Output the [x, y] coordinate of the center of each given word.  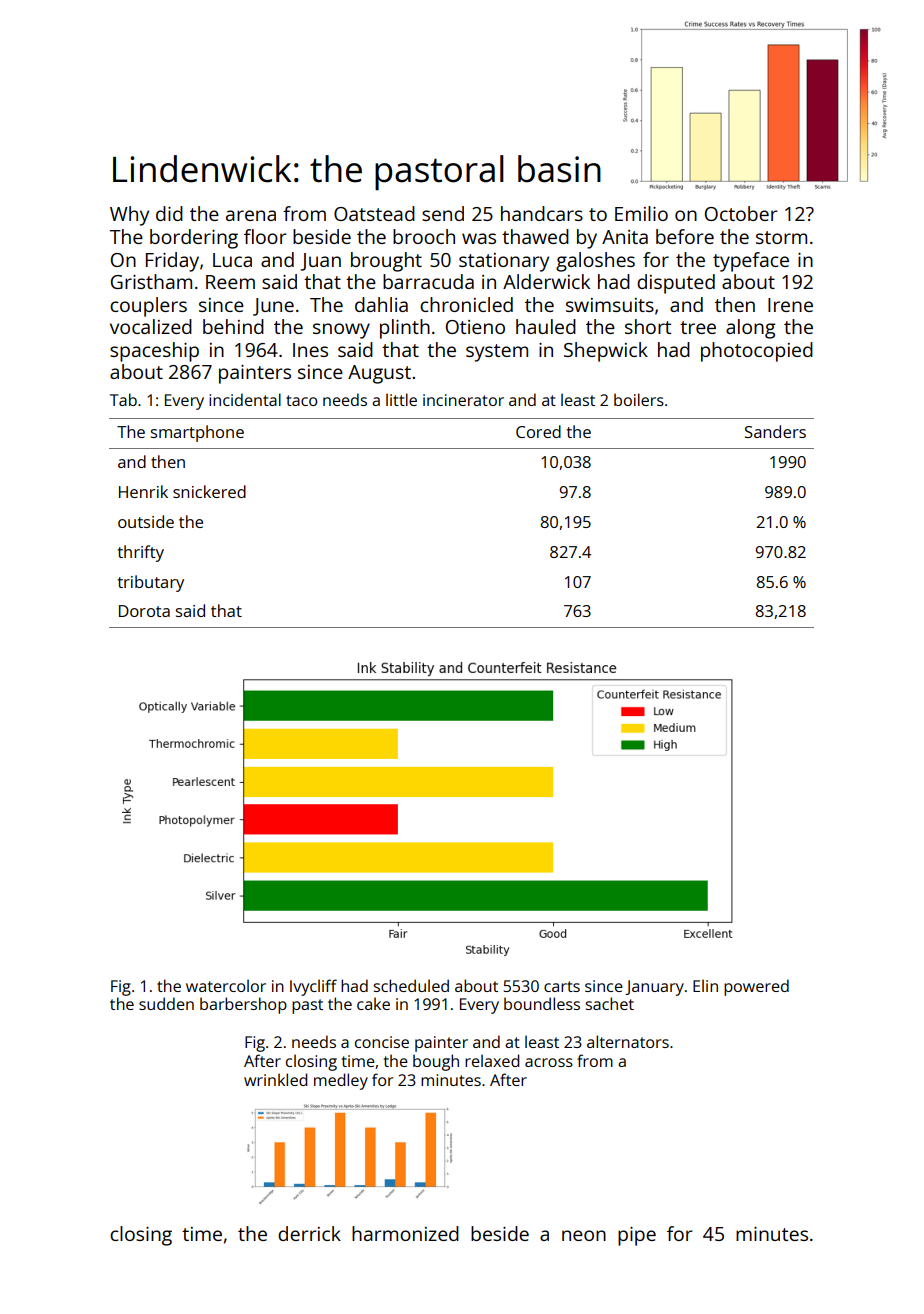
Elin [705, 985]
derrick [309, 1233]
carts [562, 986]
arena [251, 215]
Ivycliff [313, 987]
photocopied [757, 352]
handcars [542, 213]
